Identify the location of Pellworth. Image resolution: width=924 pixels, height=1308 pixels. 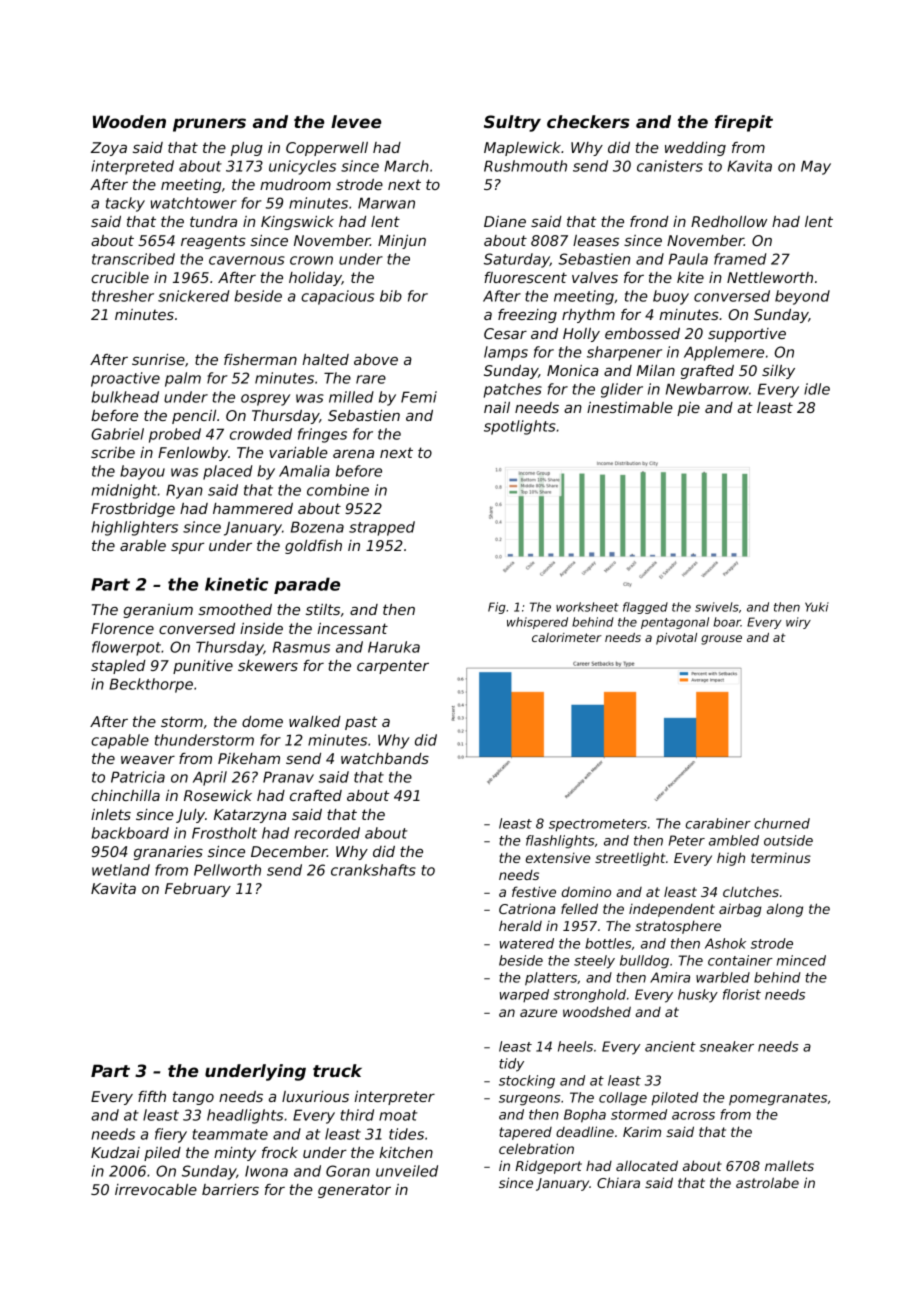
(227, 870).
